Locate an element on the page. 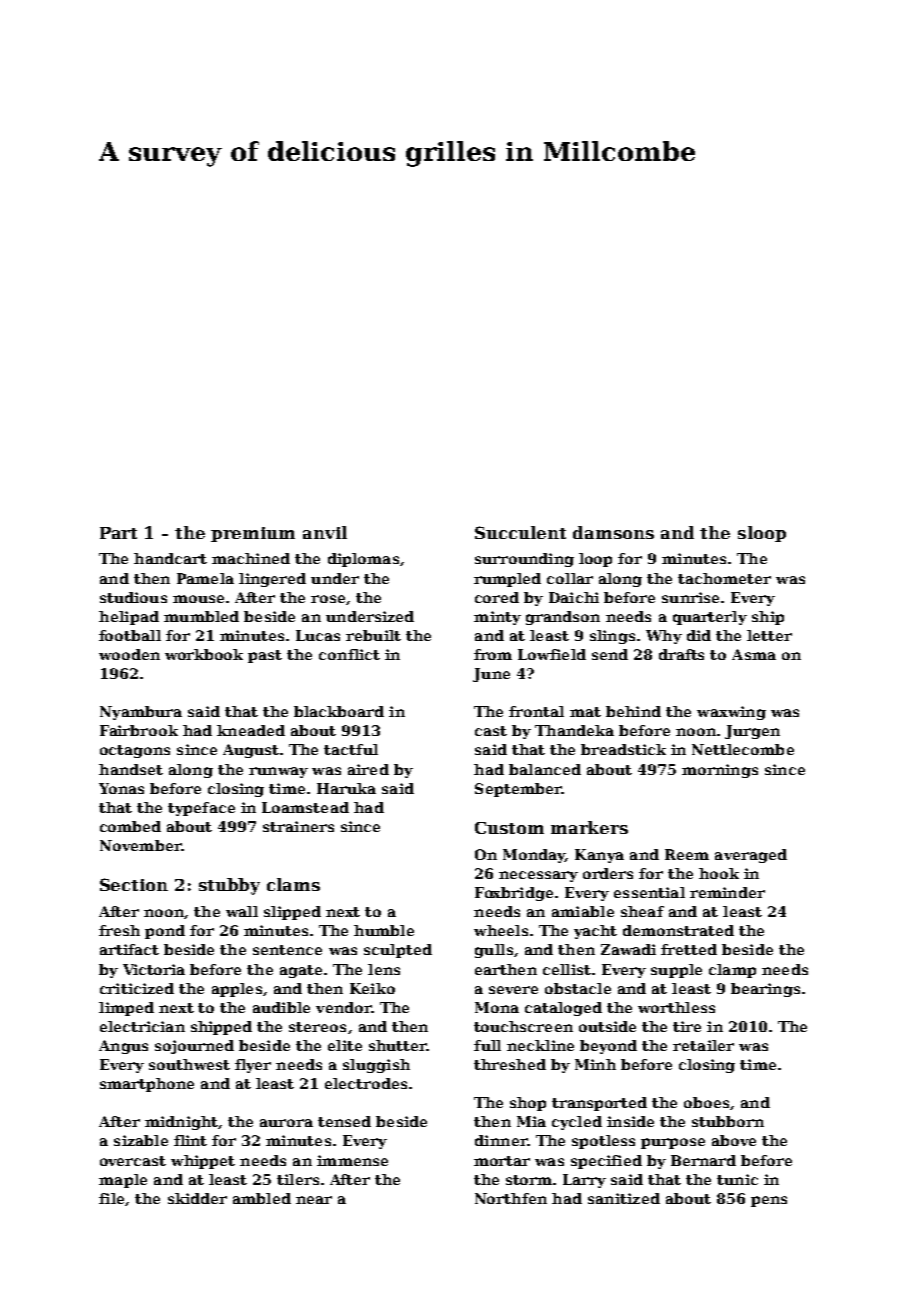 The width and height of the image is (908, 1316). Succulent is located at coordinates (520, 532).
